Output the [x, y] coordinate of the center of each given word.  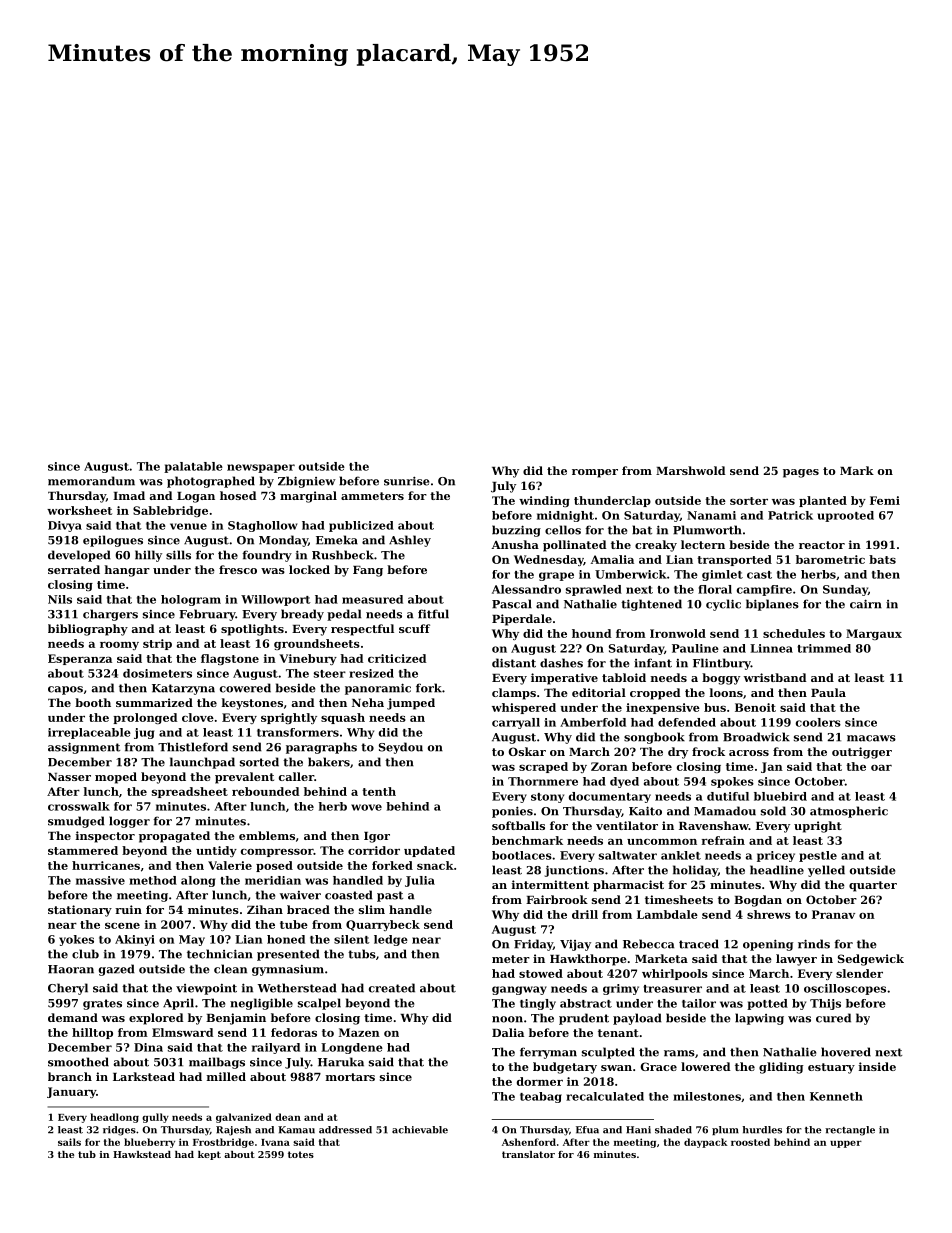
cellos [563, 530]
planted [823, 501]
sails [69, 1142]
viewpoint [206, 989]
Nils [60, 599]
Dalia [508, 1032]
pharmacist [628, 886]
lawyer [796, 960]
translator [528, 1154]
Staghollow [262, 526]
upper [846, 1144]
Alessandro [526, 589]
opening [768, 945]
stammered [83, 850]
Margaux [874, 634]
